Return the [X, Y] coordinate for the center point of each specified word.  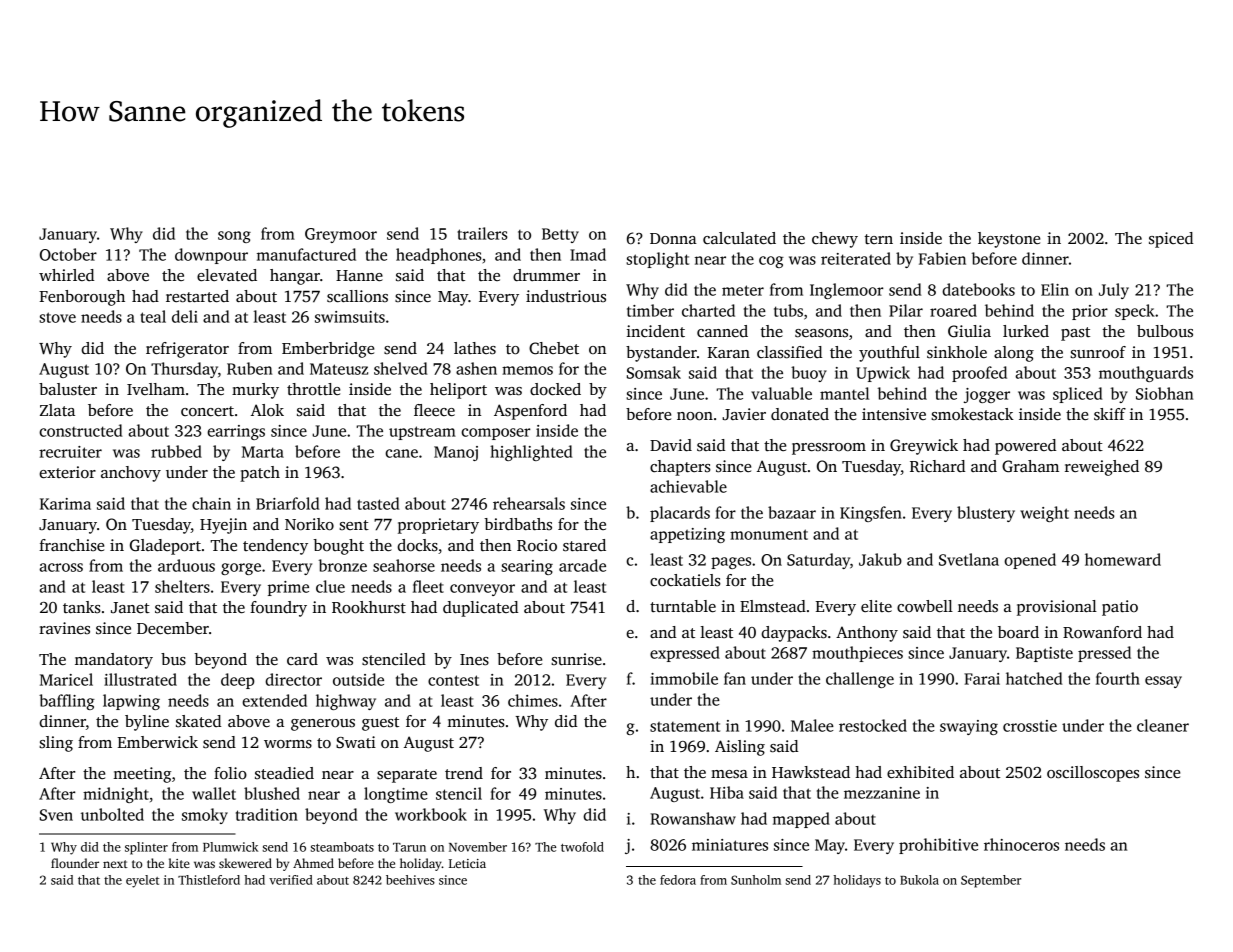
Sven [56, 815]
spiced [1171, 240]
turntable [683, 606]
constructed [80, 430]
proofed [979, 374]
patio [1120, 608]
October [68, 254]
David [671, 445]
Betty [560, 235]
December [173, 628]
